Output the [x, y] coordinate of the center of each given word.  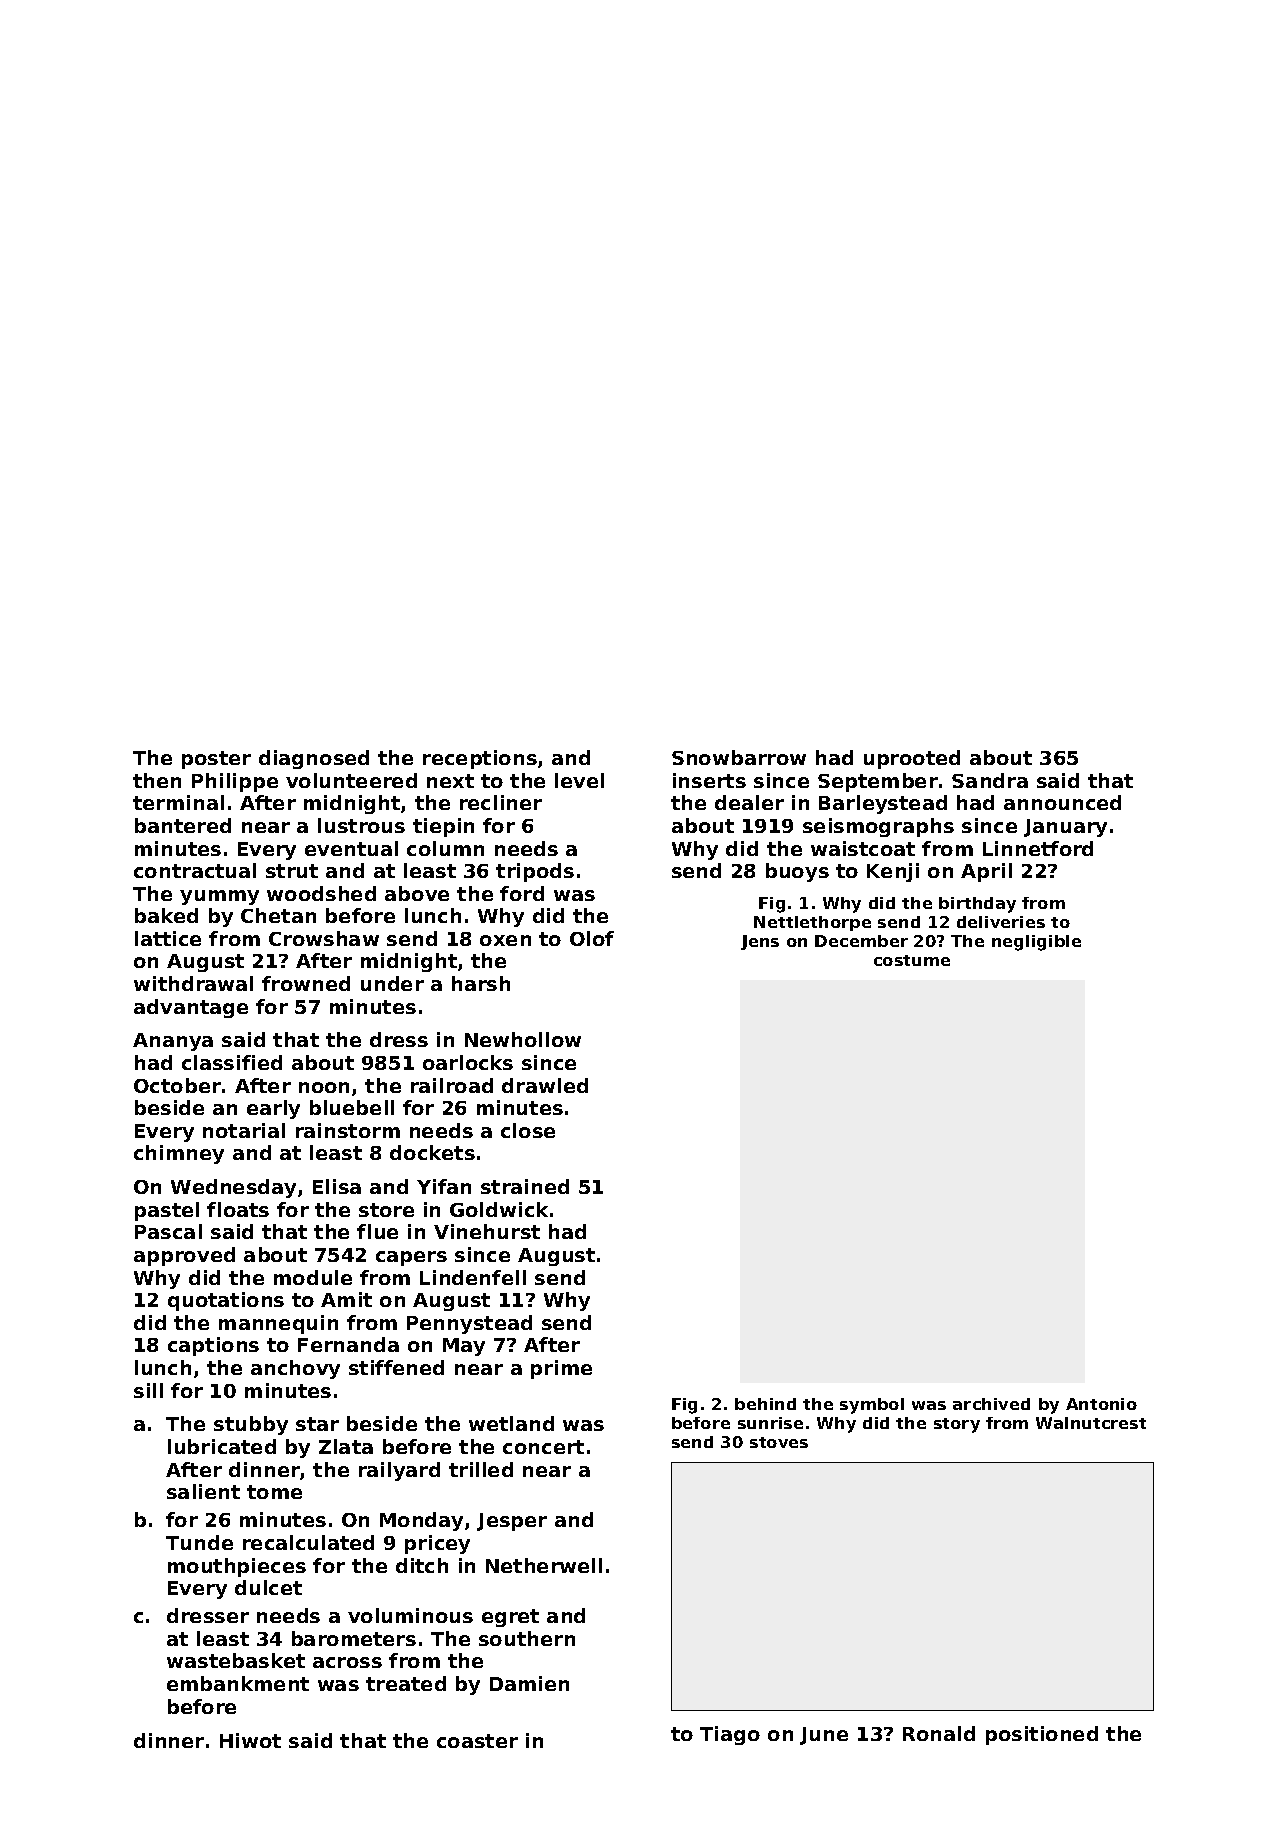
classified [232, 1062]
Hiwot [250, 1740]
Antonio [1101, 1404]
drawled [545, 1085]
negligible [1036, 943]
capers [411, 1258]
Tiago [730, 1735]
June [824, 1736]
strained [525, 1186]
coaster [477, 1741]
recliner [501, 802]
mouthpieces [237, 1567]
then [157, 780]
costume [912, 960]
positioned [1042, 1735]
